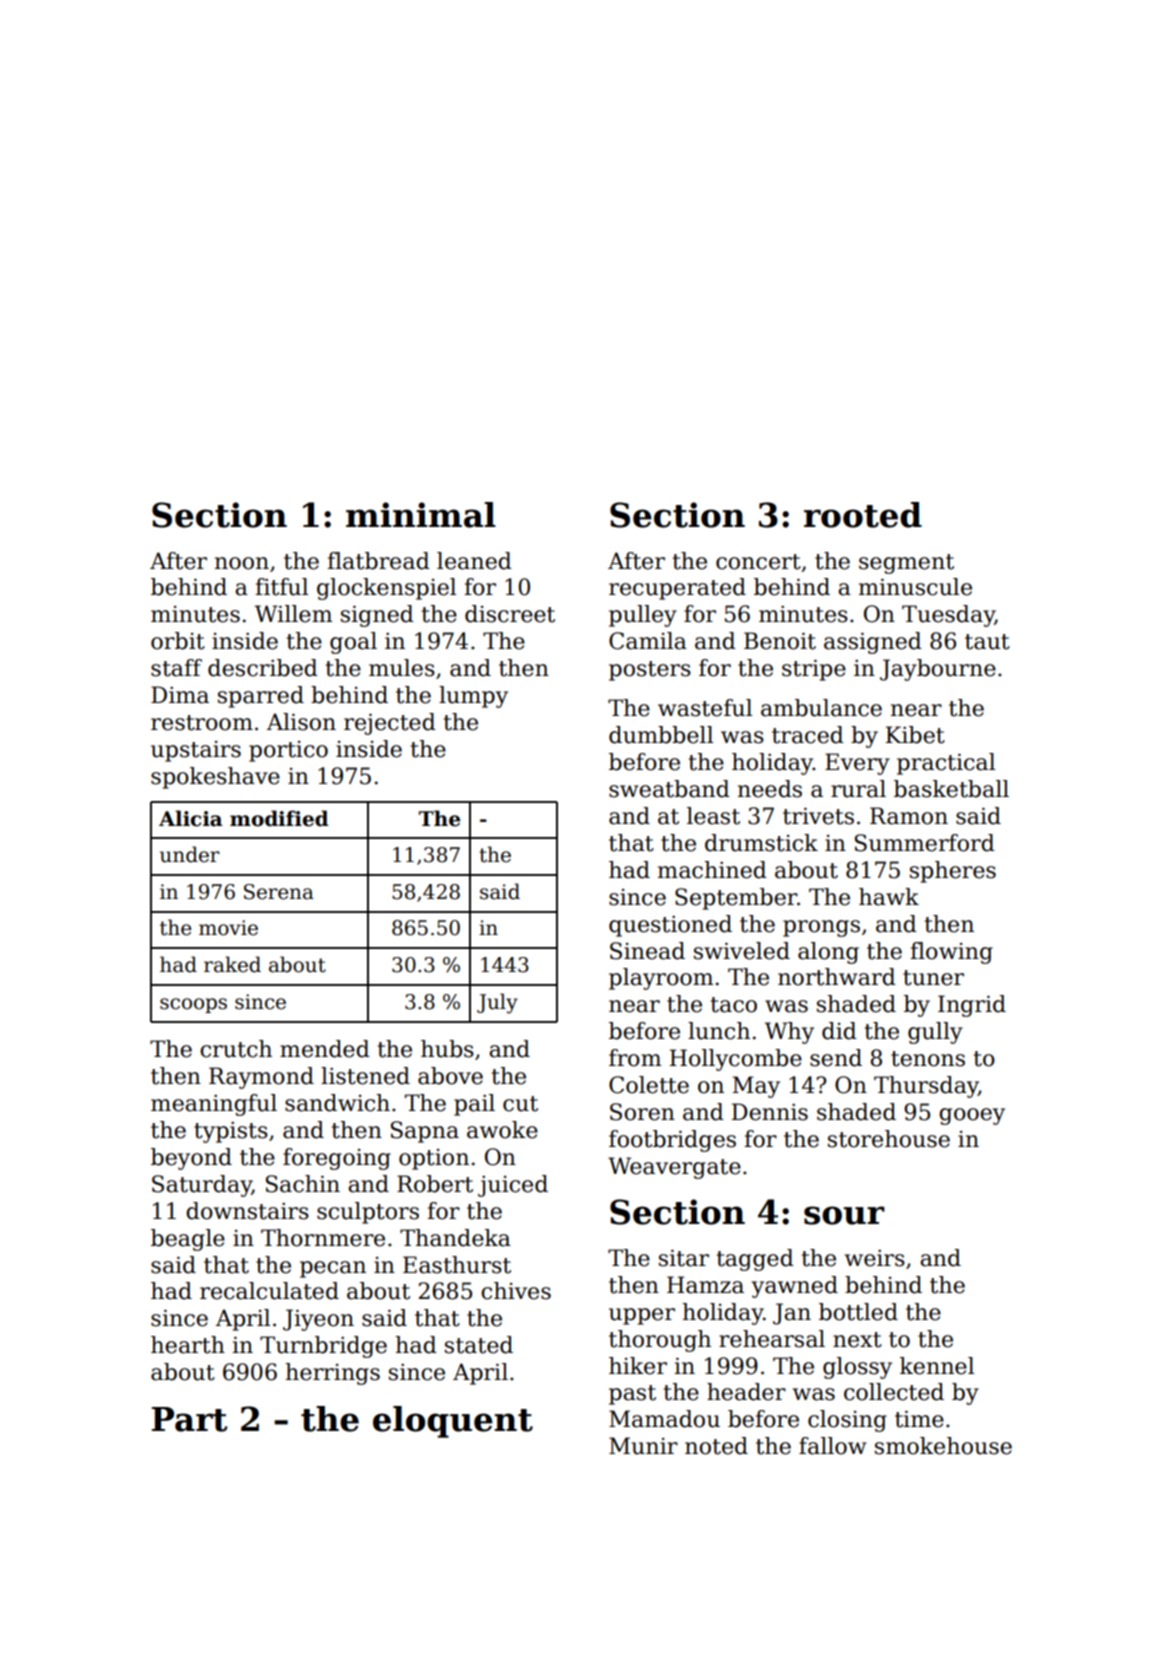 The image size is (1165, 1654). I want to click on movie, so click(228, 928).
